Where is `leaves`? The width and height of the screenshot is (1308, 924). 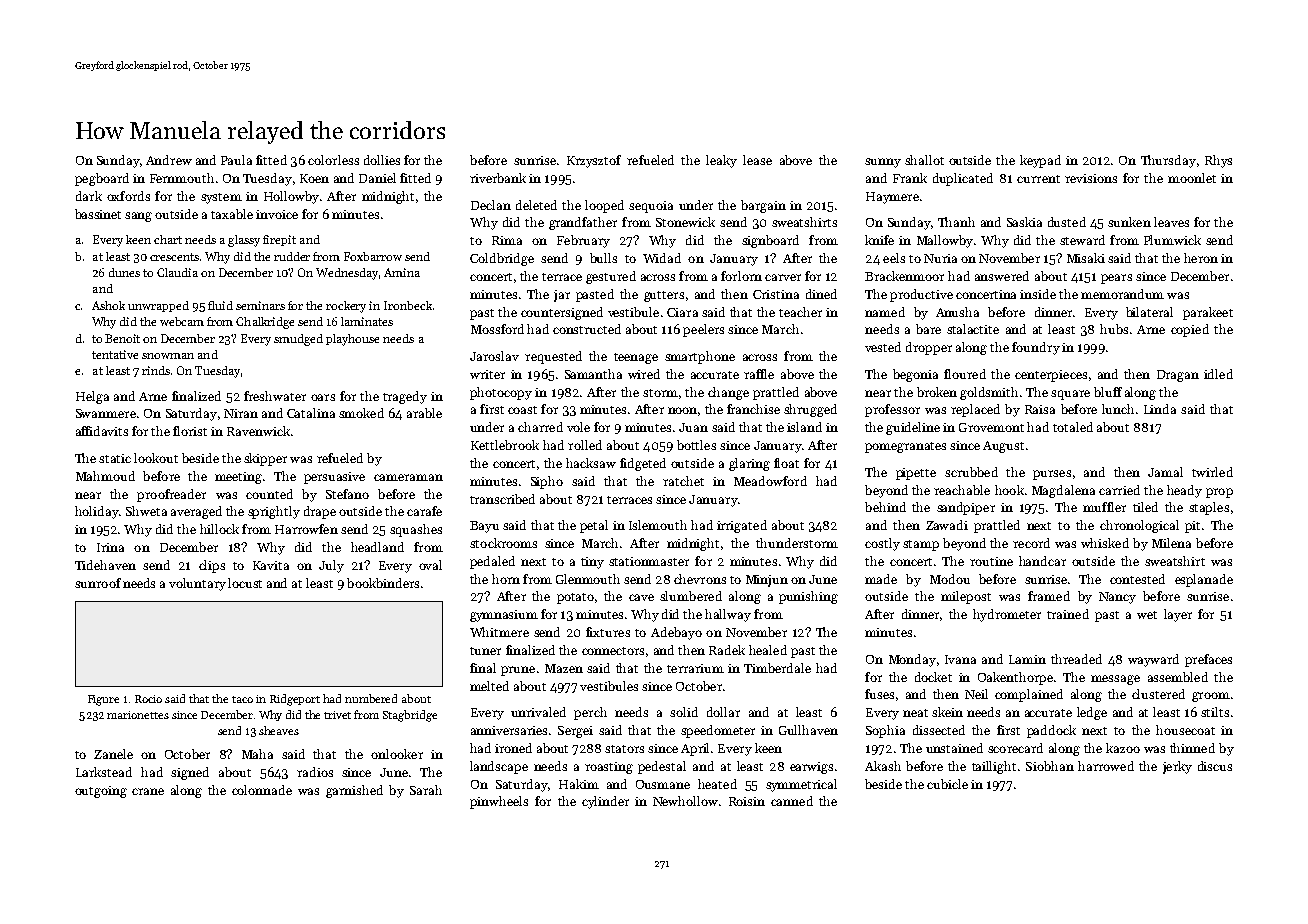 leaves is located at coordinates (1171, 222).
